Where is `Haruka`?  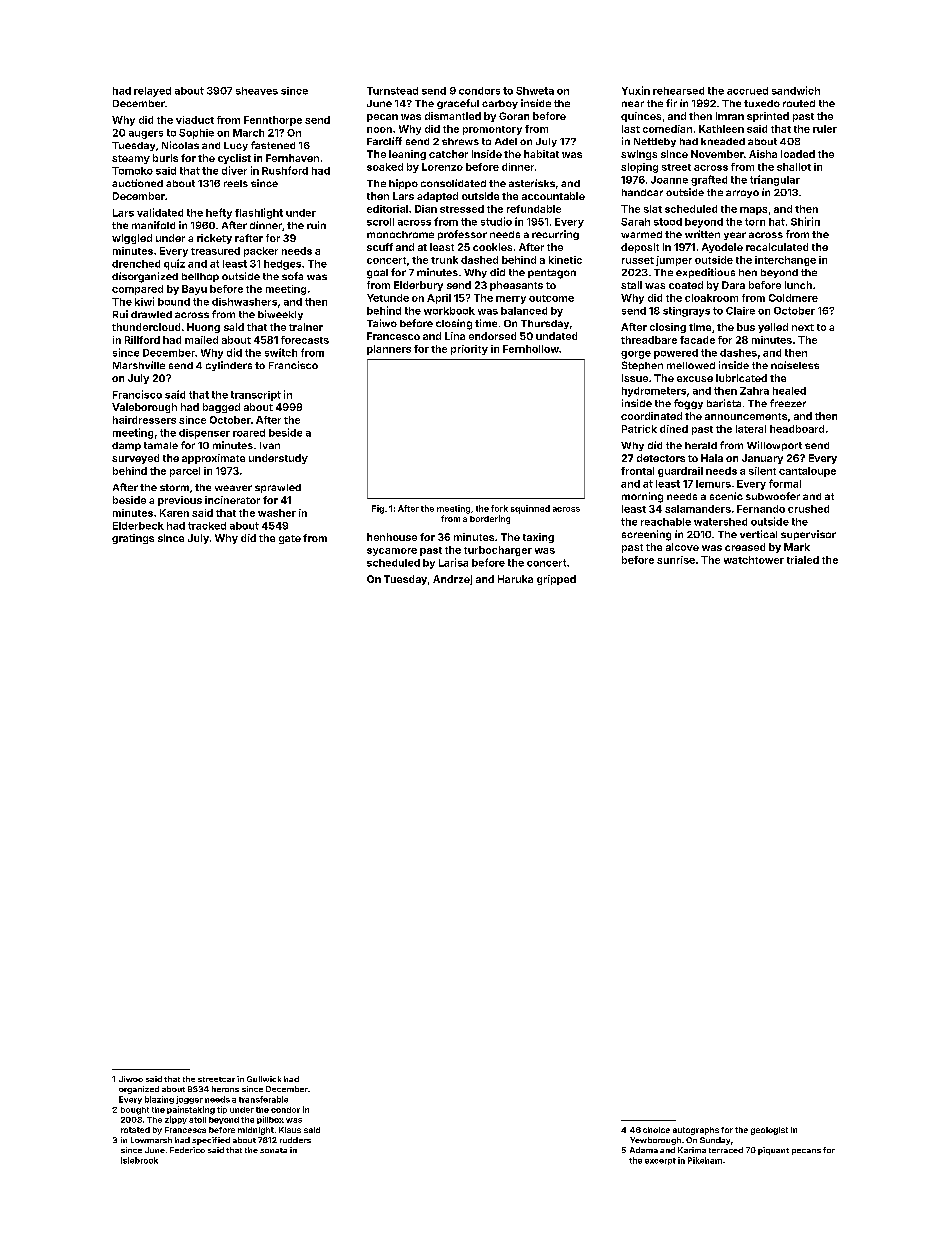 Haruka is located at coordinates (515, 579).
